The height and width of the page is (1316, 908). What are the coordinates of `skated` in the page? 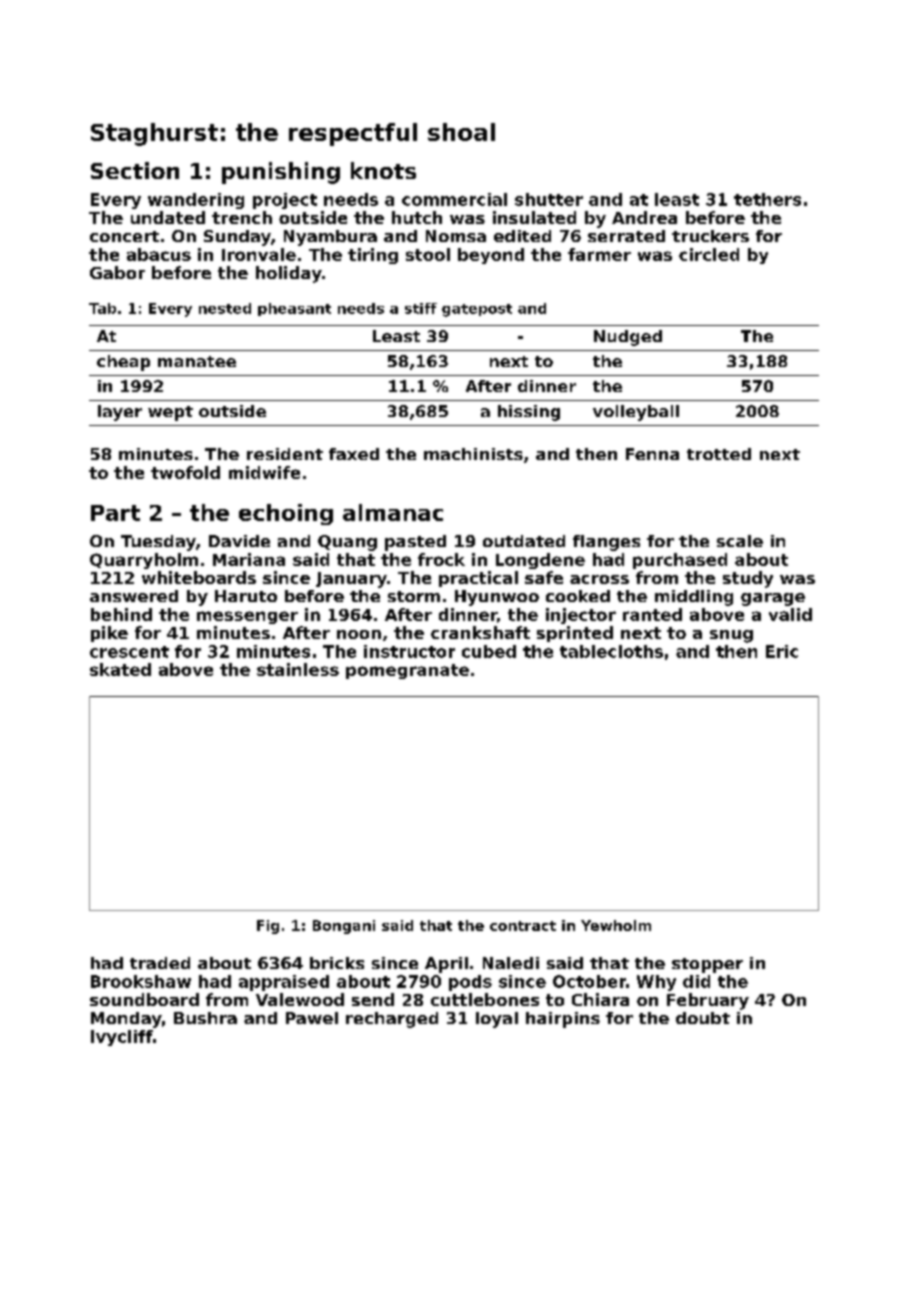 It's located at (120, 669).
